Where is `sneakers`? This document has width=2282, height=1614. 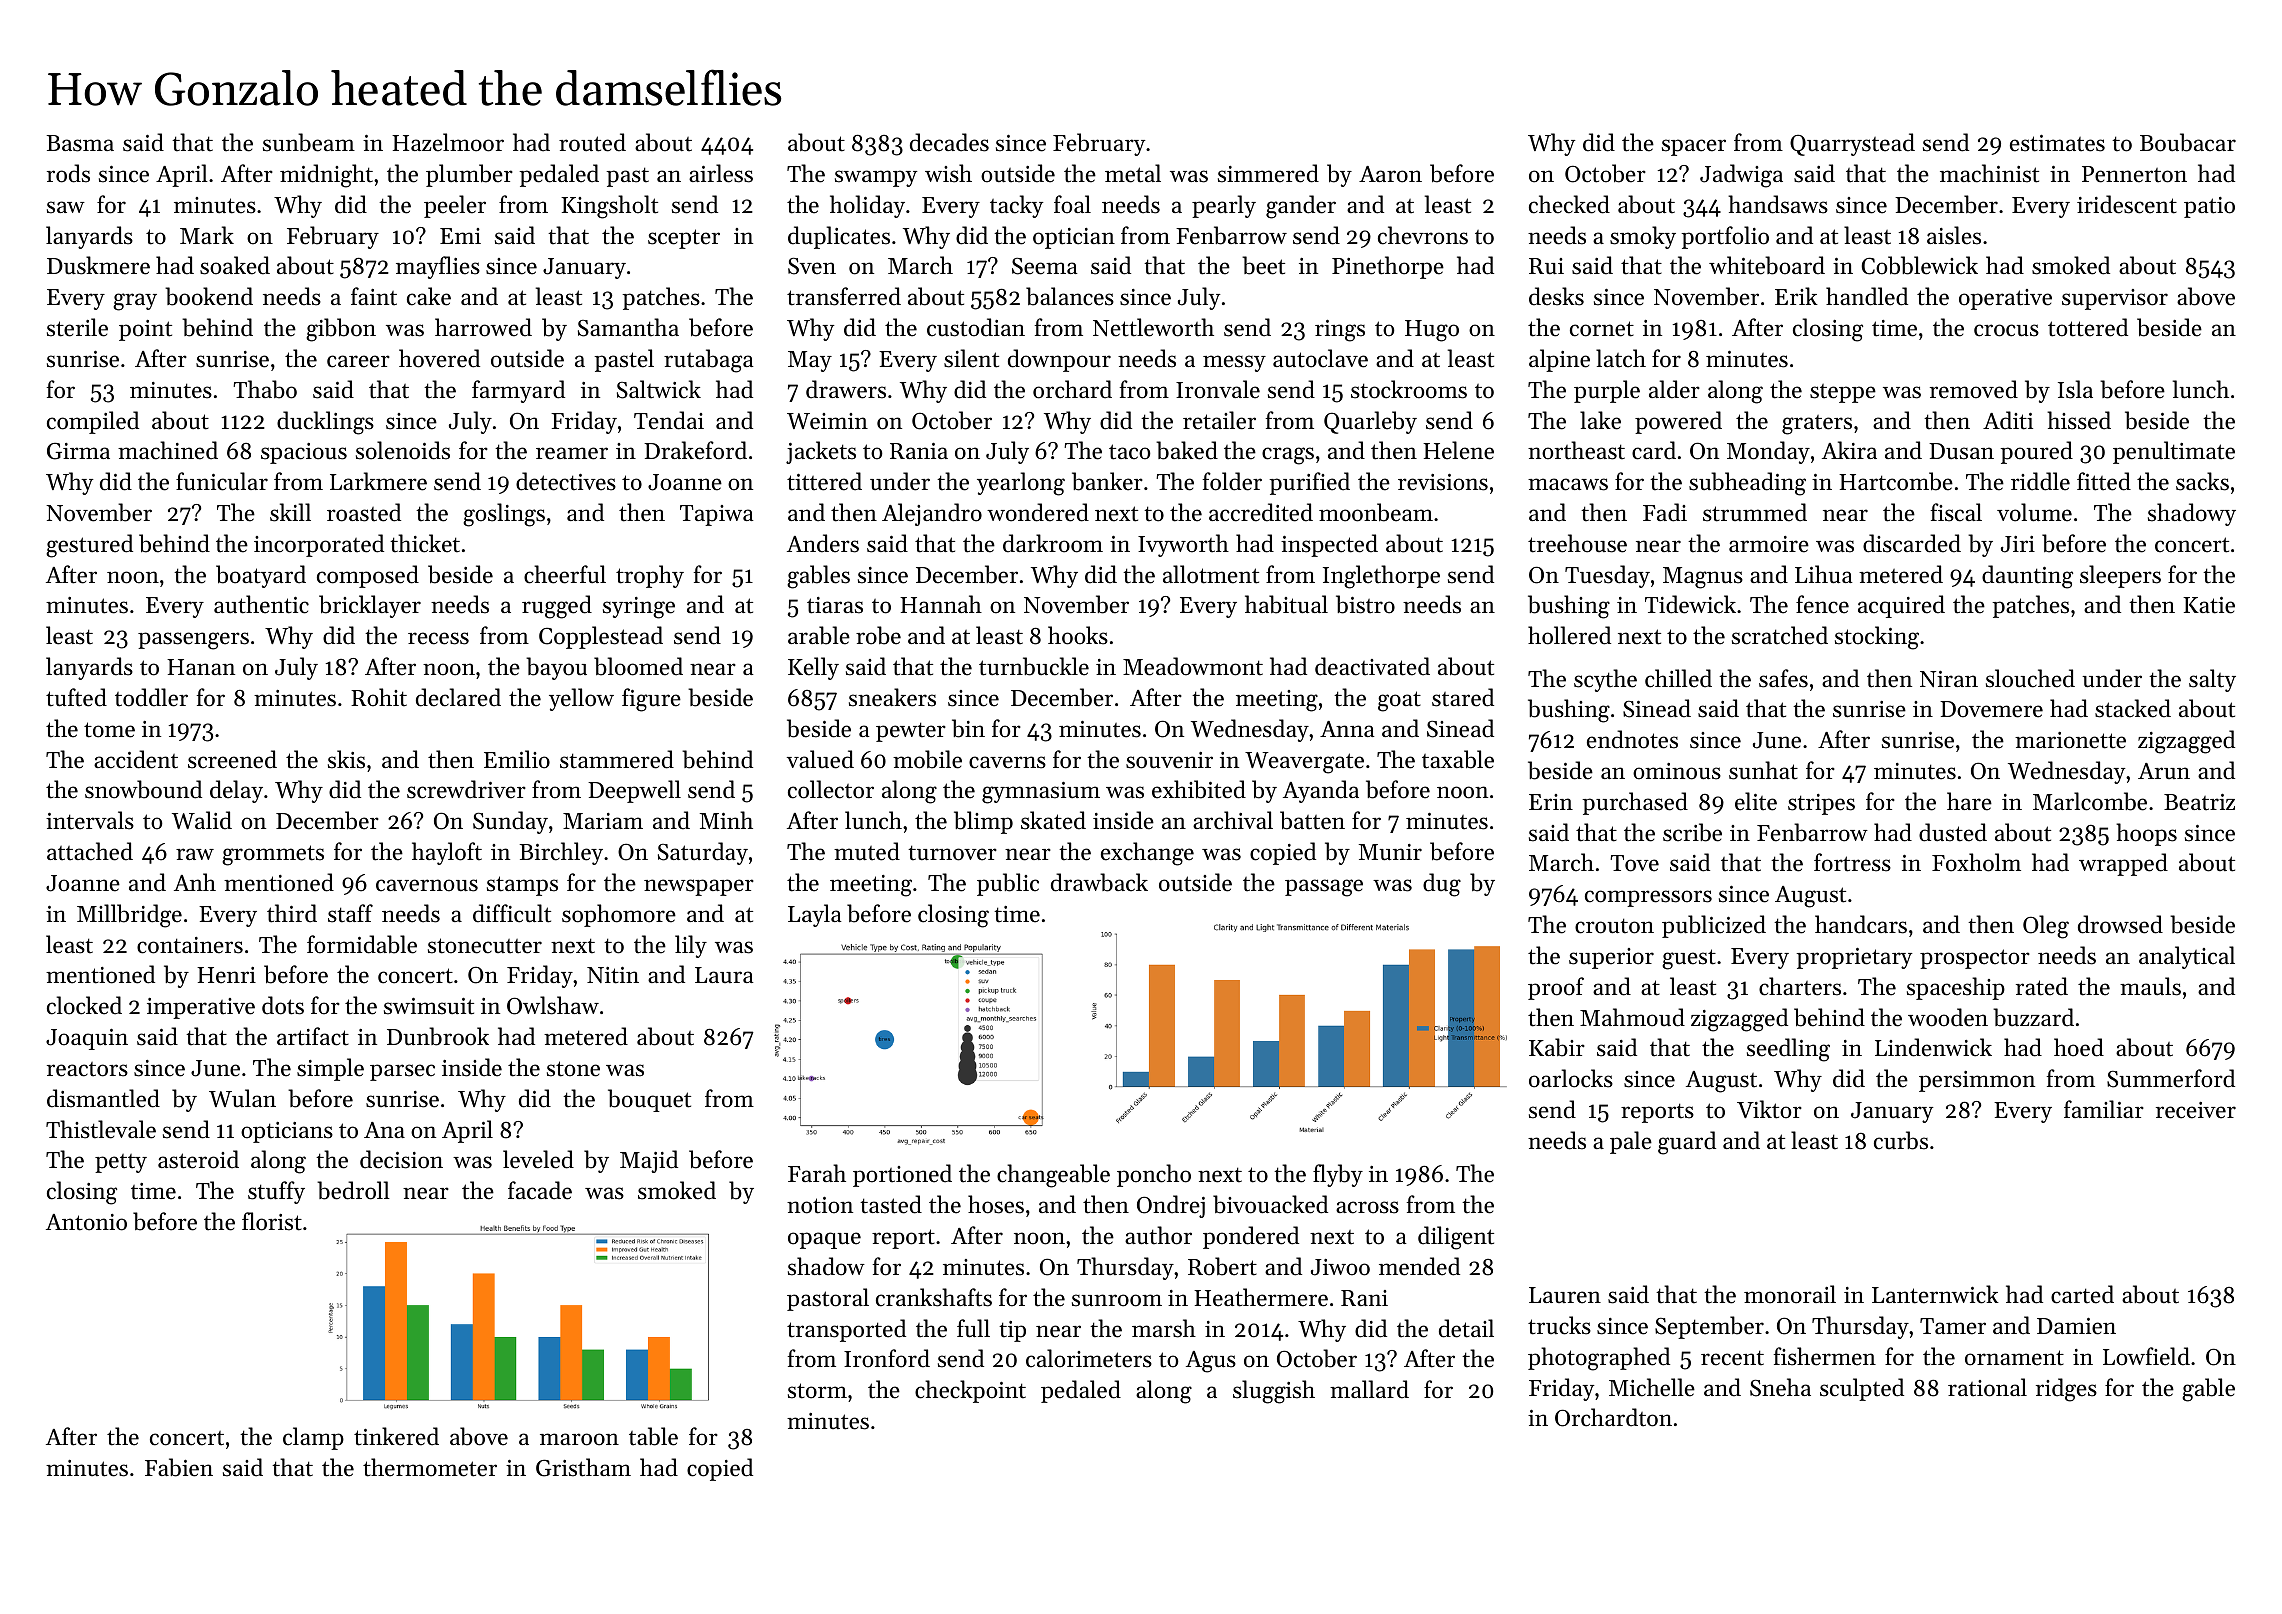
sneakers is located at coordinates (892, 697).
